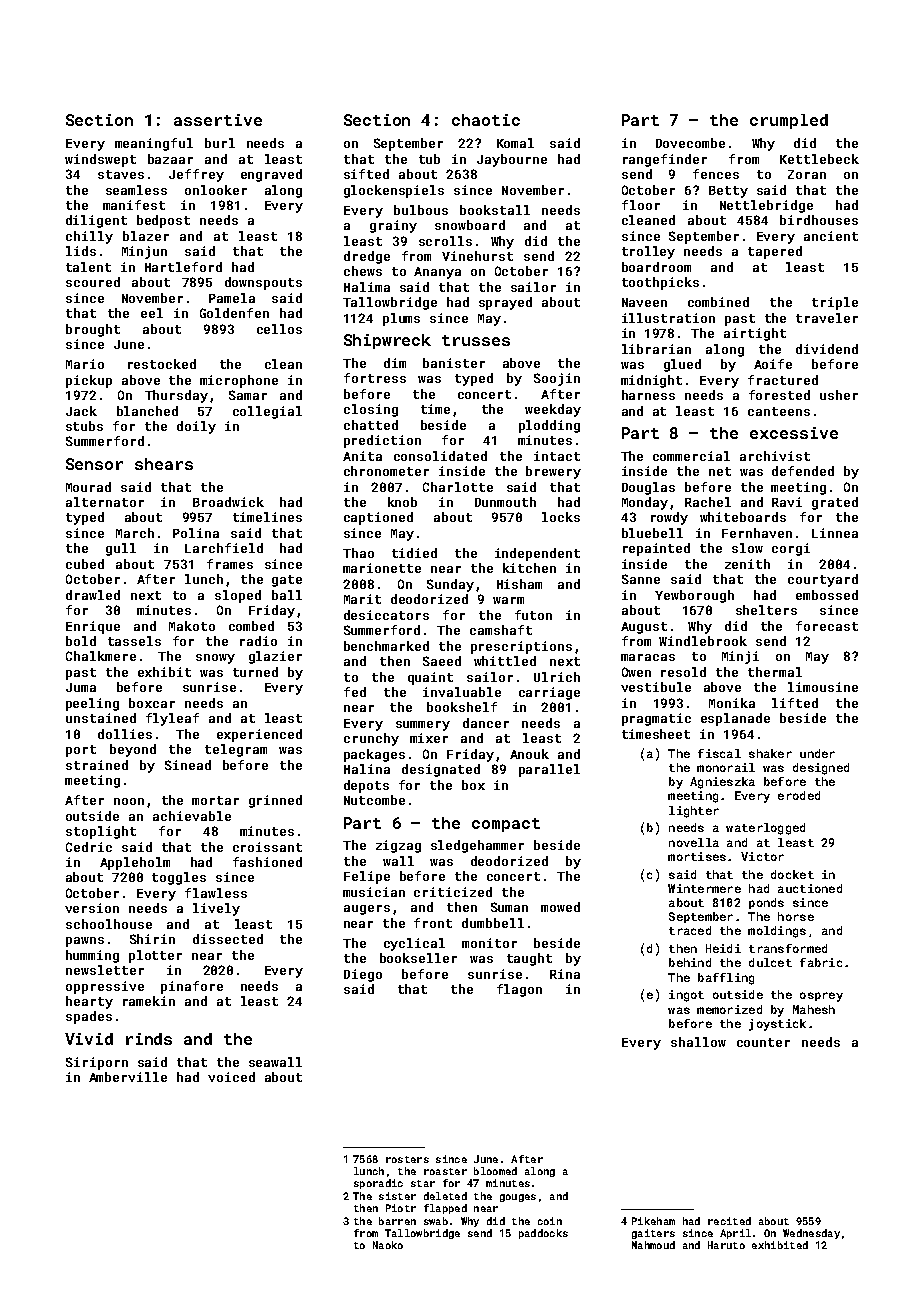  What do you see at coordinates (557, 379) in the page?
I see `Soojin` at bounding box center [557, 379].
